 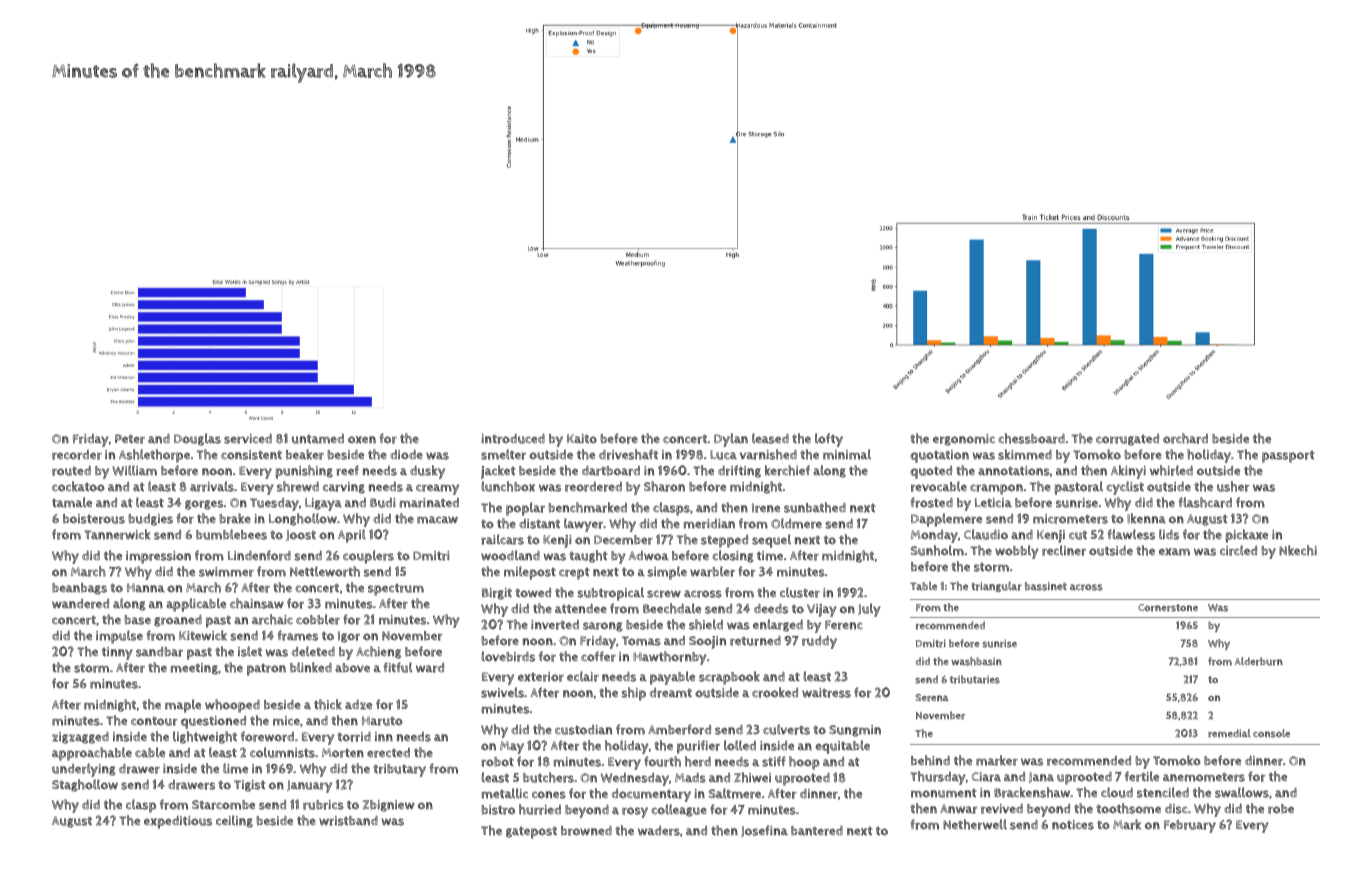 I want to click on exam, so click(x=1174, y=552).
